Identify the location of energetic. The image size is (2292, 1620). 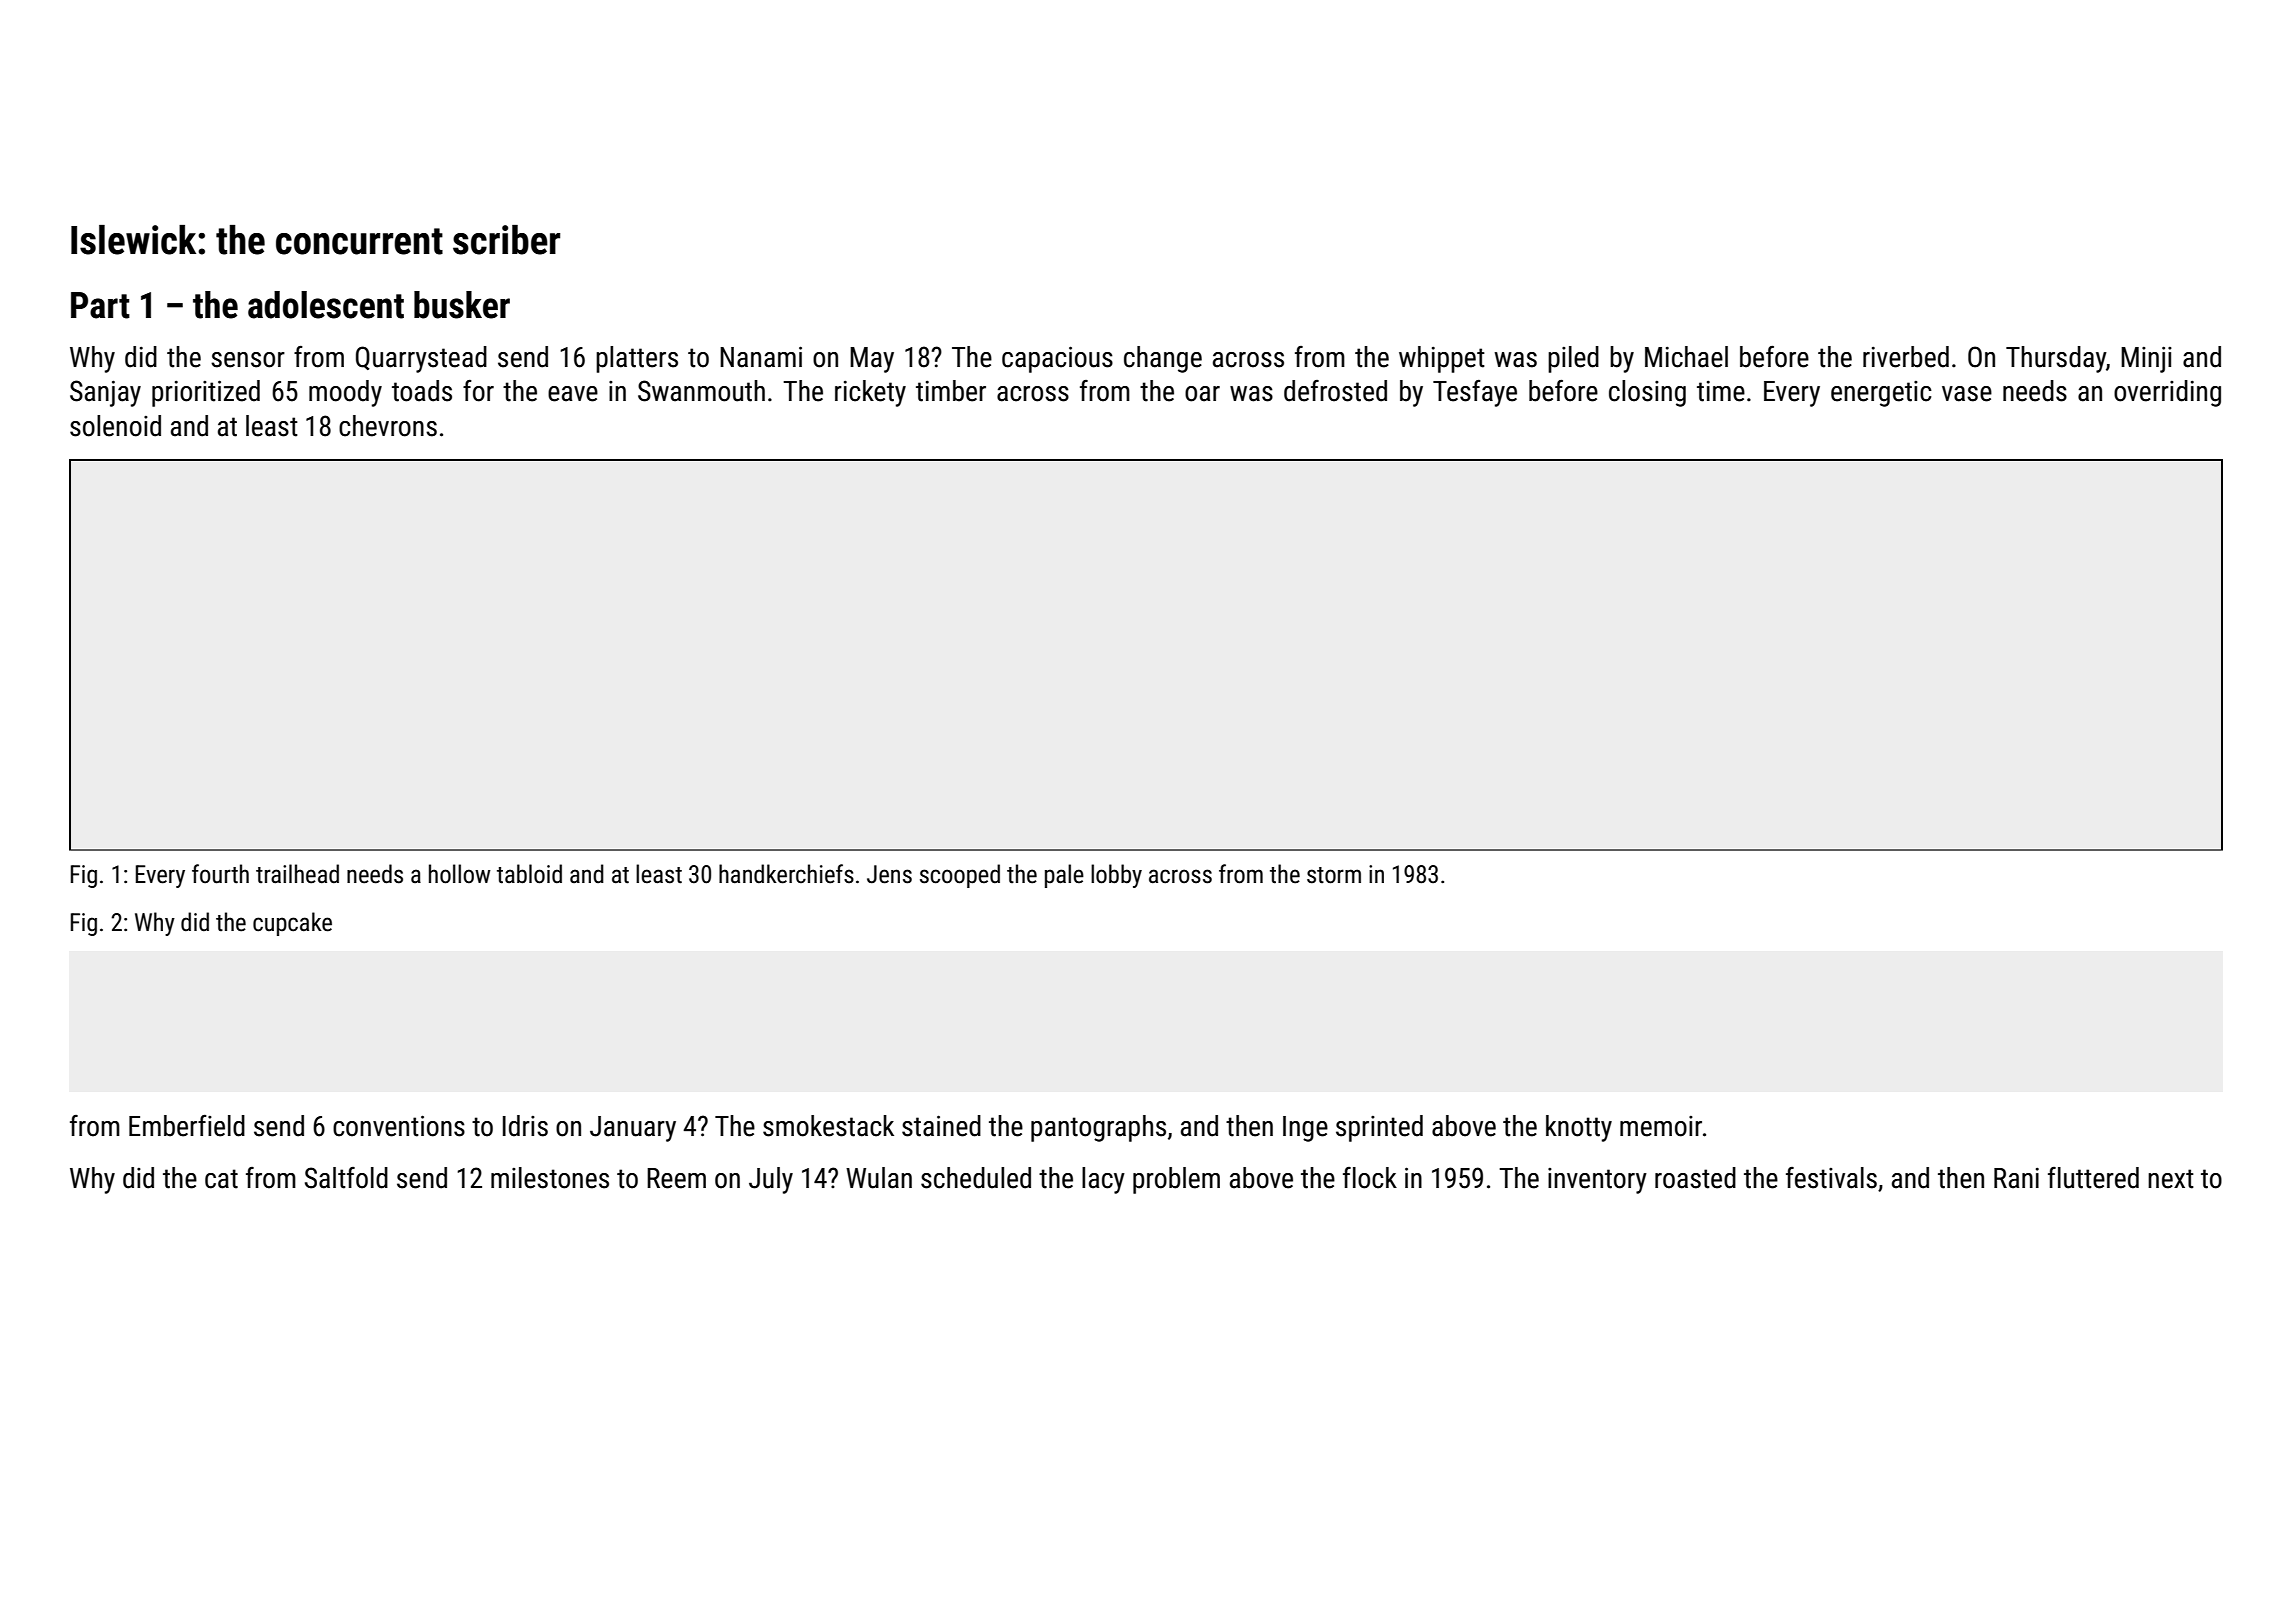
(1881, 394).
